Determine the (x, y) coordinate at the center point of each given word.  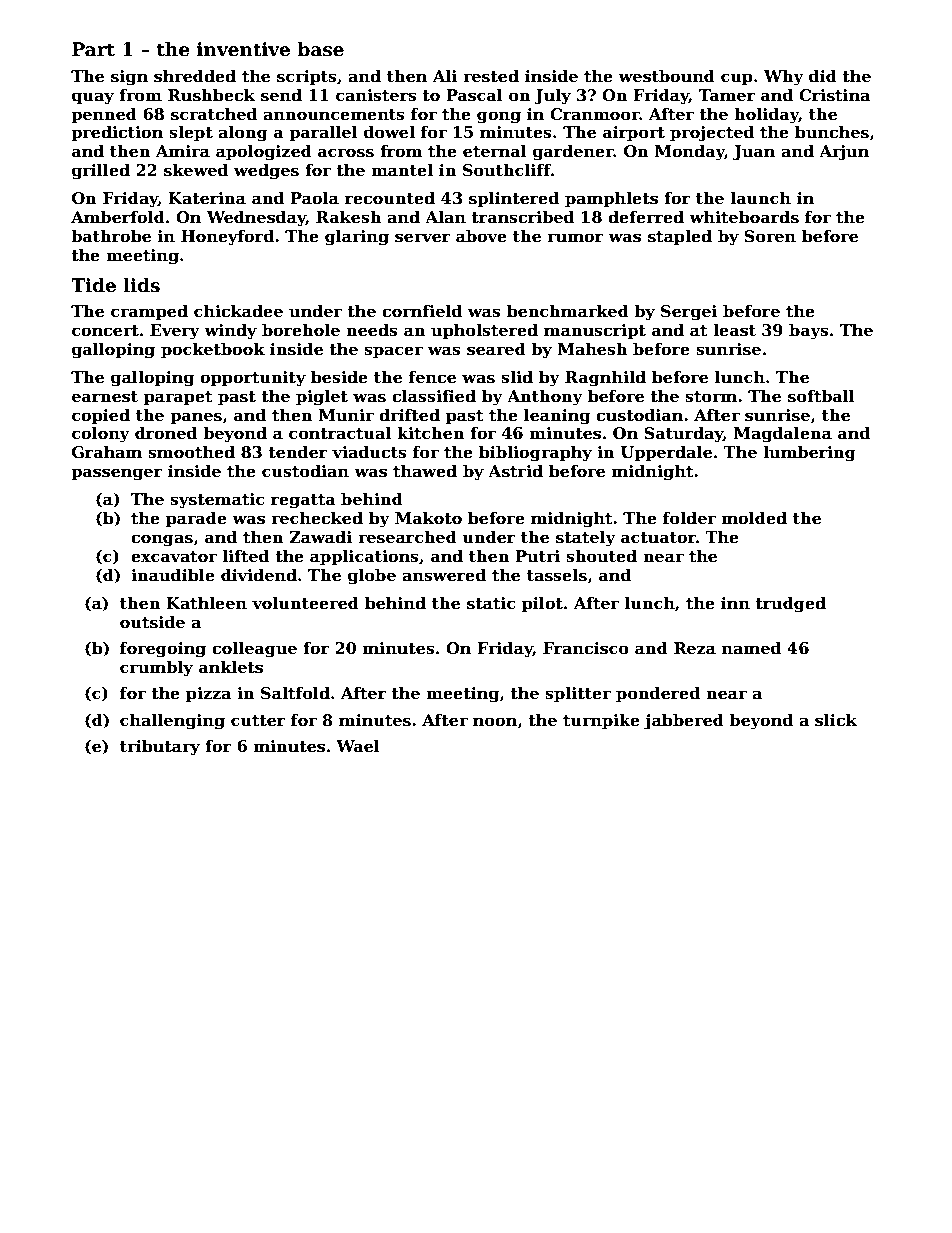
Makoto (428, 518)
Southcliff (507, 170)
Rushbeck (211, 95)
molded (754, 518)
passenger (117, 474)
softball (821, 396)
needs (372, 330)
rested (491, 76)
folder (689, 518)
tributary (160, 747)
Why (784, 77)
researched (407, 537)
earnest (105, 397)
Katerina (207, 198)
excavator (174, 557)
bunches (832, 132)
